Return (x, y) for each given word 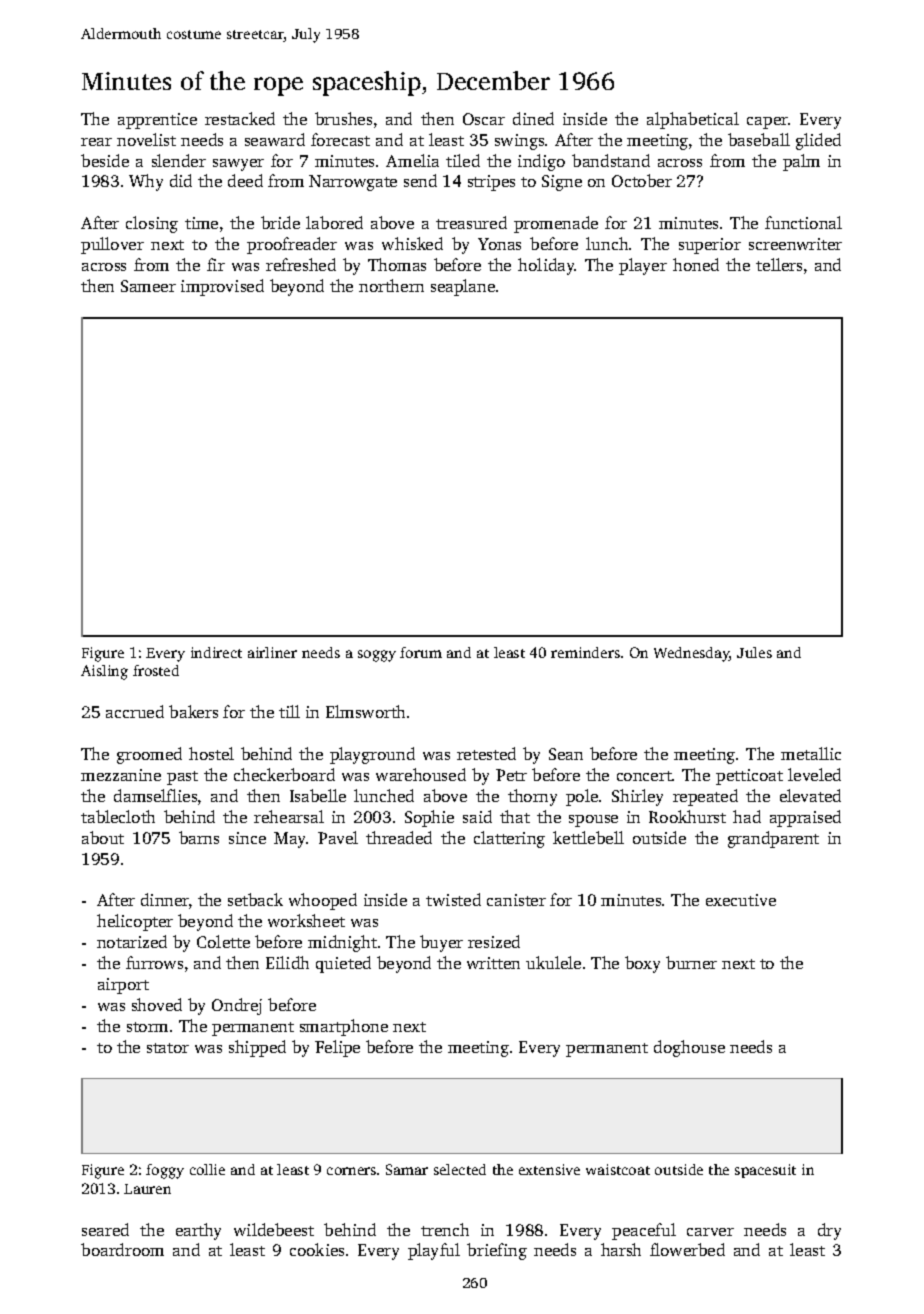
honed (696, 264)
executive (741, 900)
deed (245, 180)
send (420, 180)
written (493, 963)
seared (105, 1229)
